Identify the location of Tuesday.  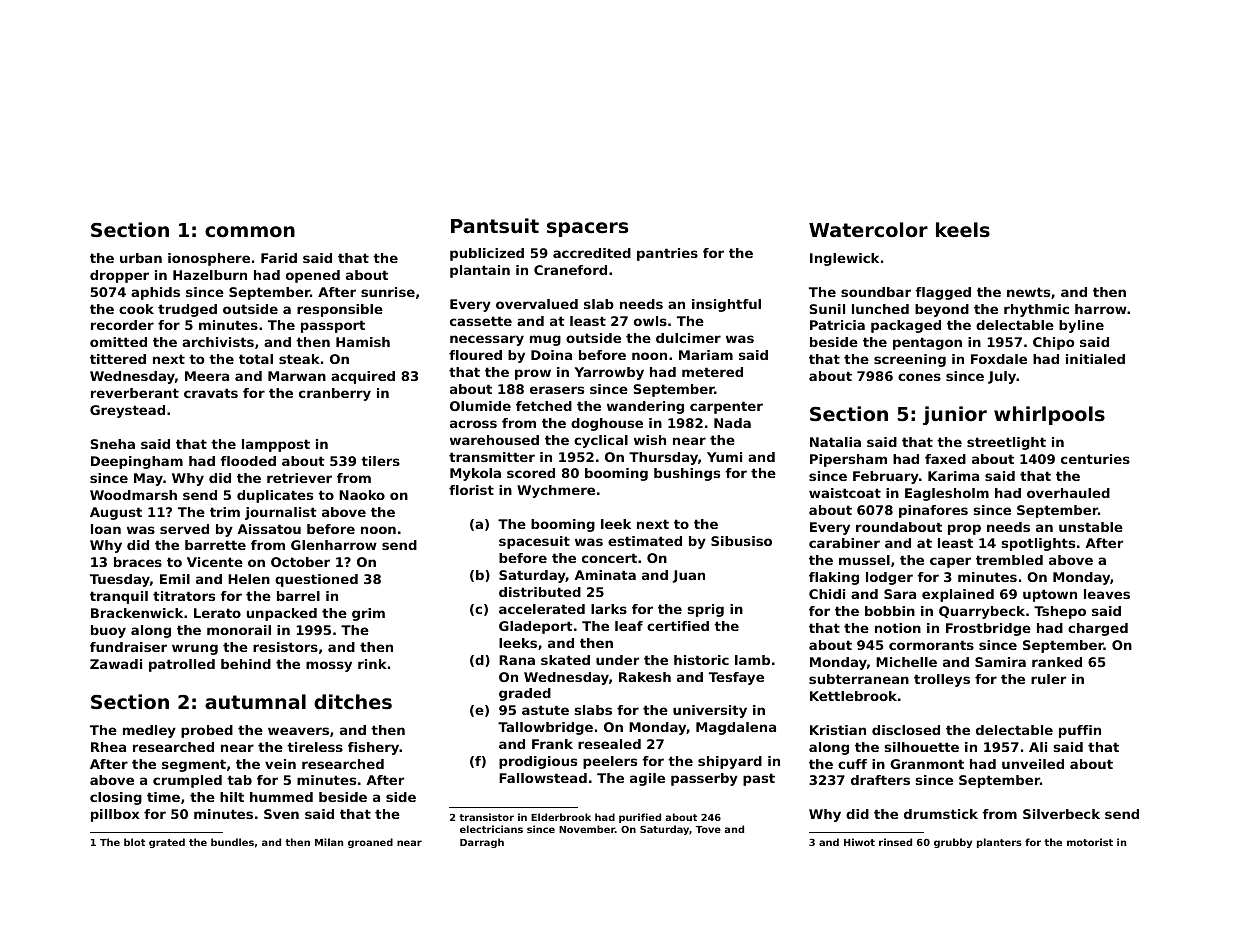
(120, 580).
